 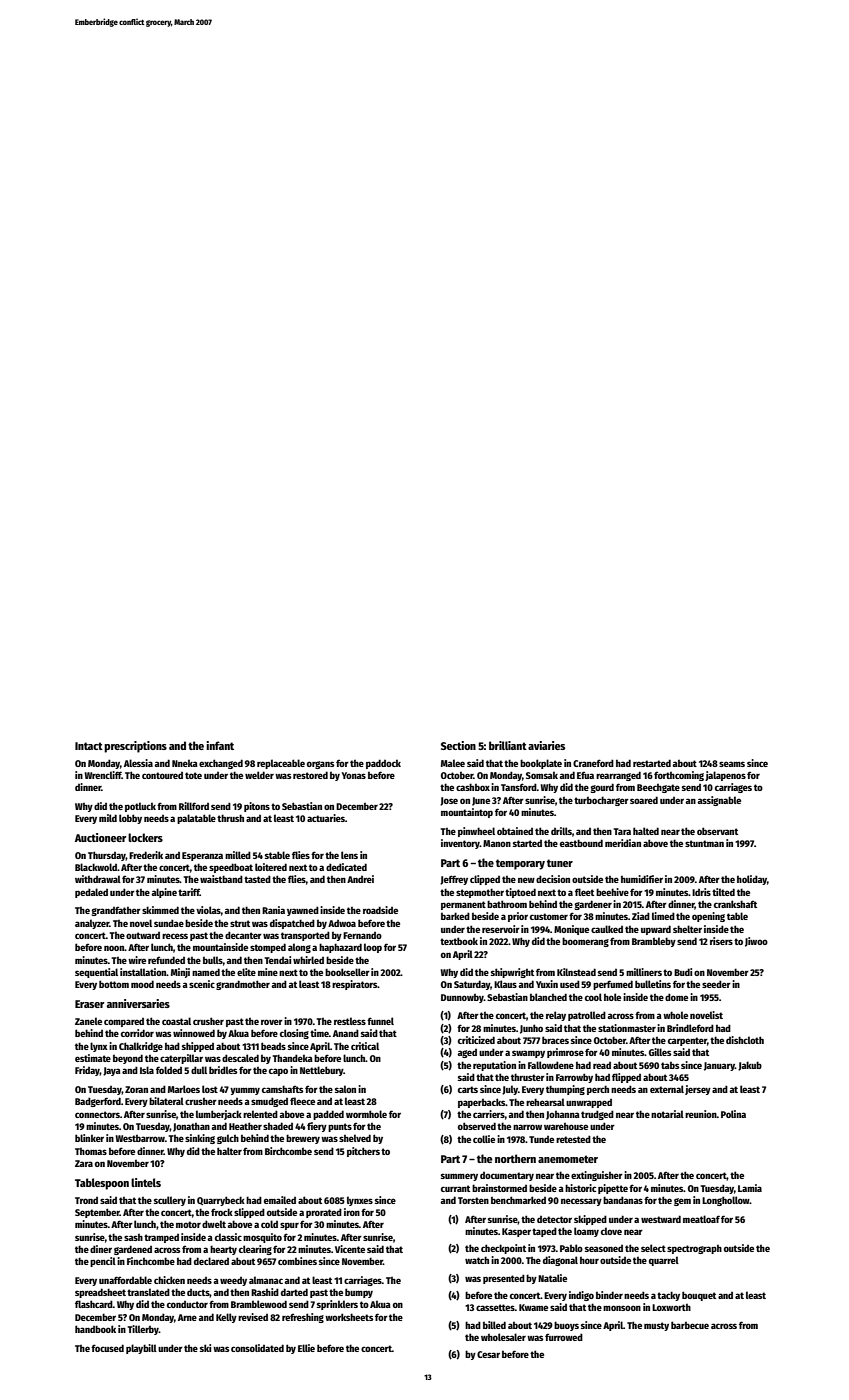 I want to click on Ellie, so click(x=306, y=1348).
